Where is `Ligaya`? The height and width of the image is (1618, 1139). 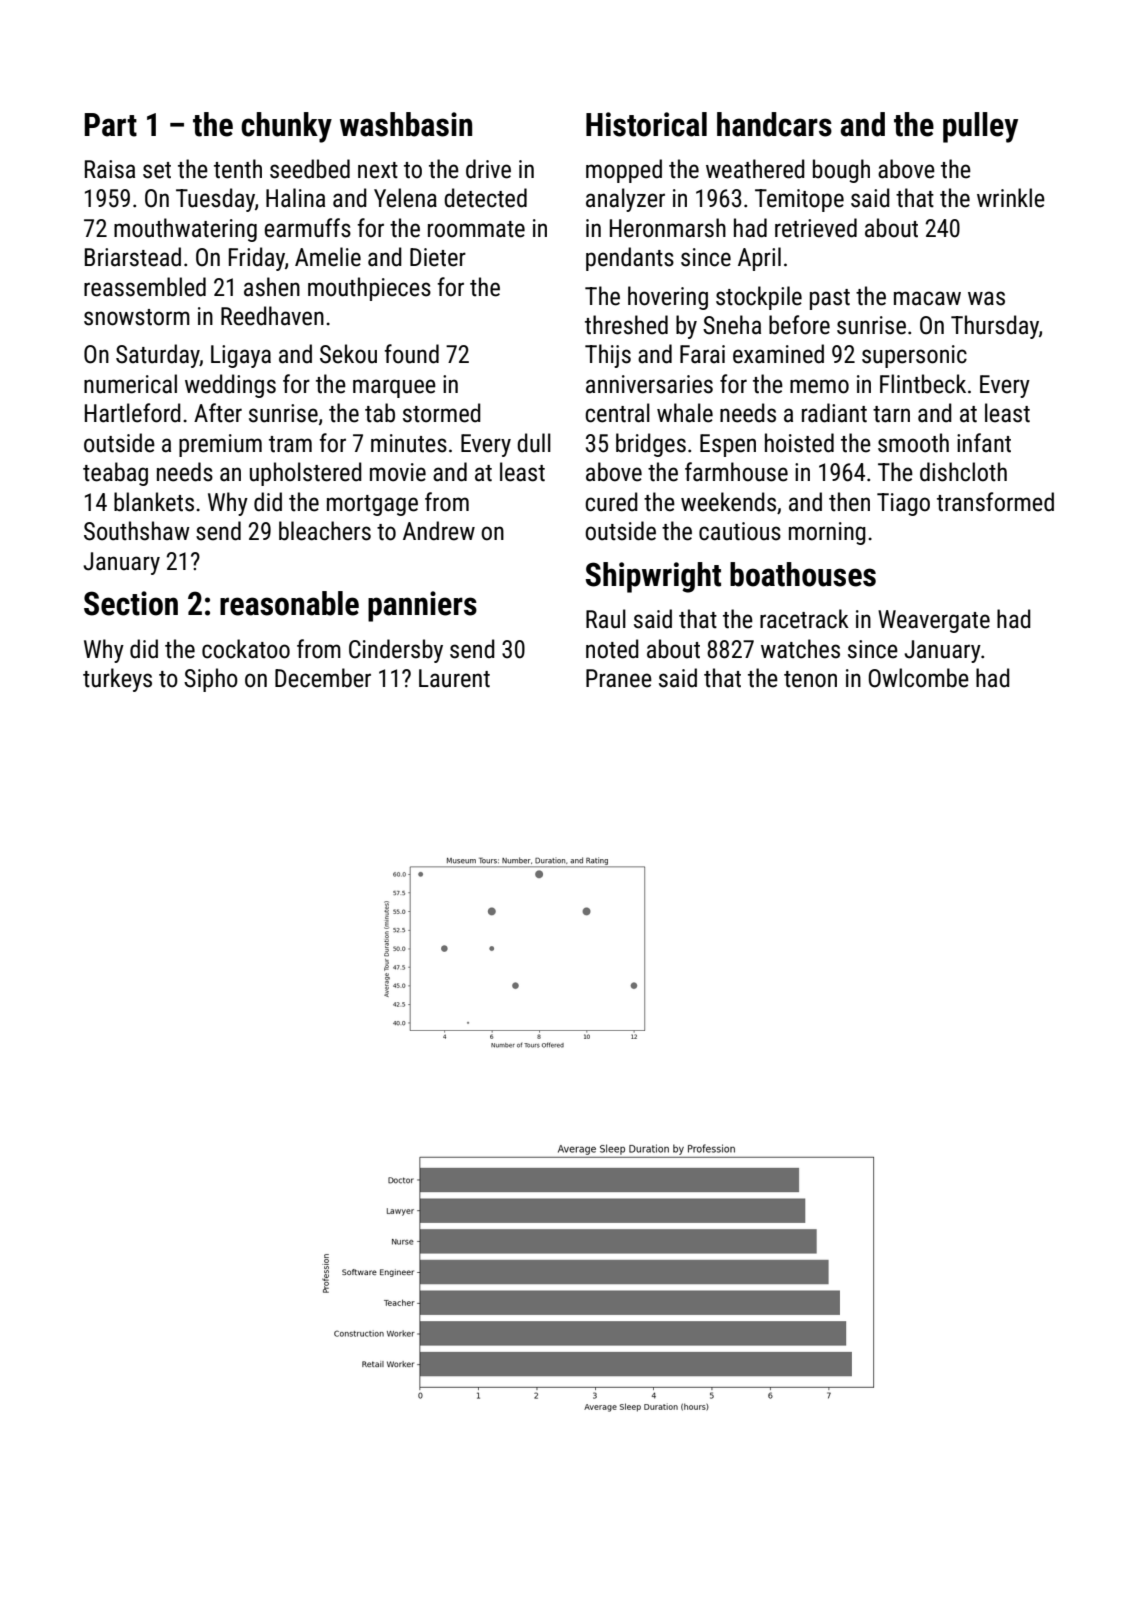
Ligaya is located at coordinates (241, 356).
